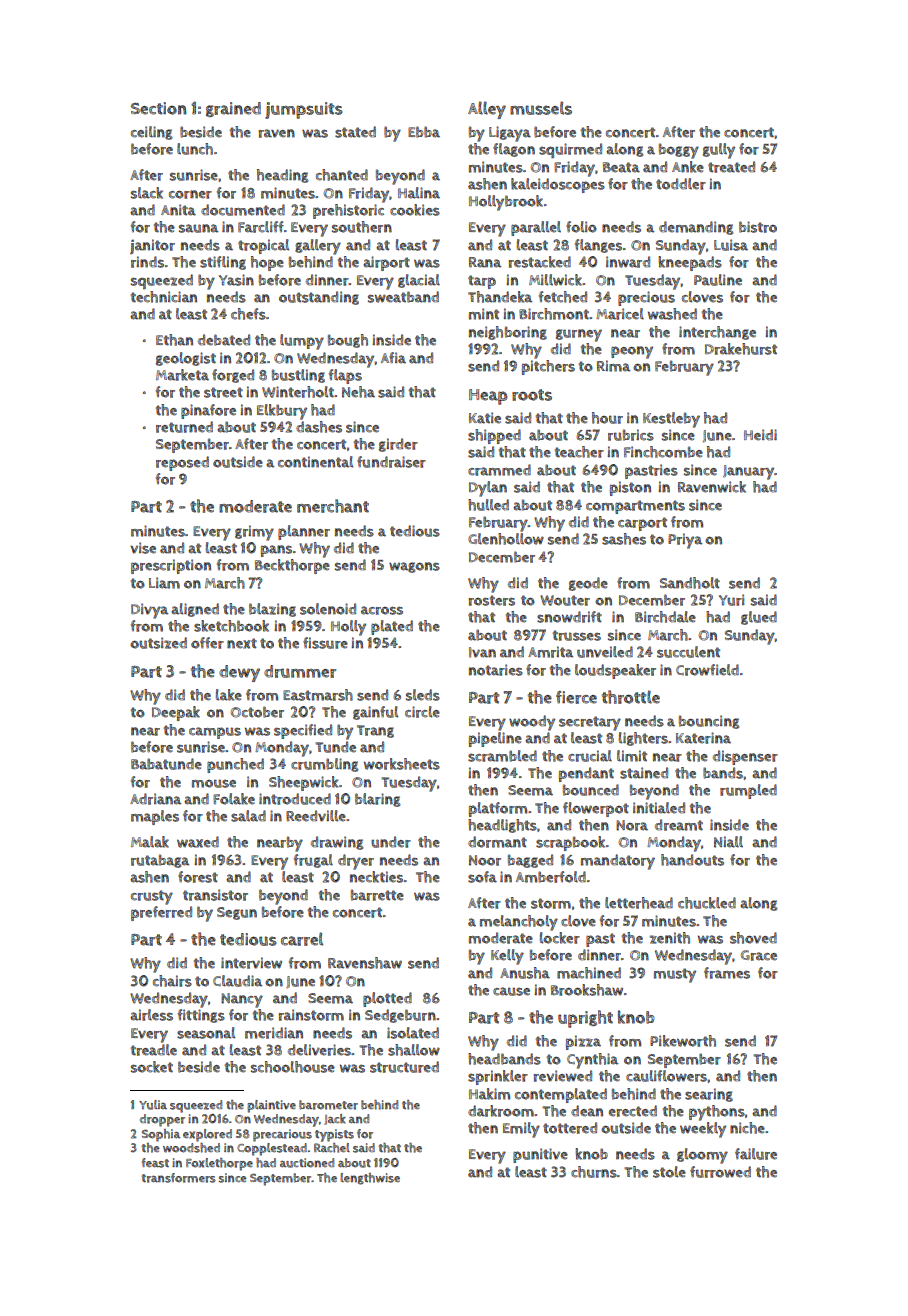  I want to click on woodshed, so click(191, 1148).
